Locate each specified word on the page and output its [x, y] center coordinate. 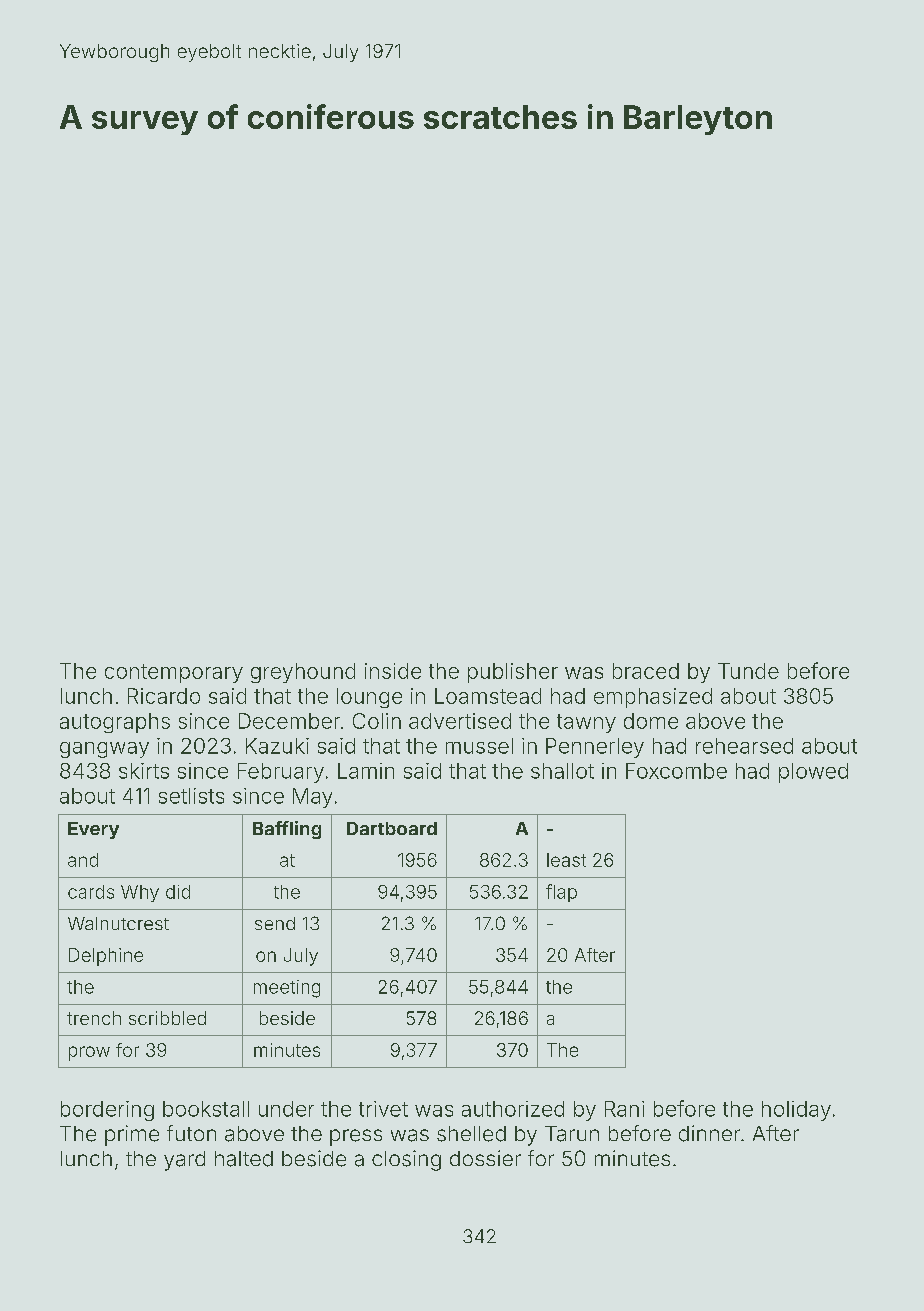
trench [94, 1018]
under [286, 1109]
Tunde [748, 671]
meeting [287, 989]
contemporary [174, 673]
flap [561, 893]
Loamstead [488, 696]
